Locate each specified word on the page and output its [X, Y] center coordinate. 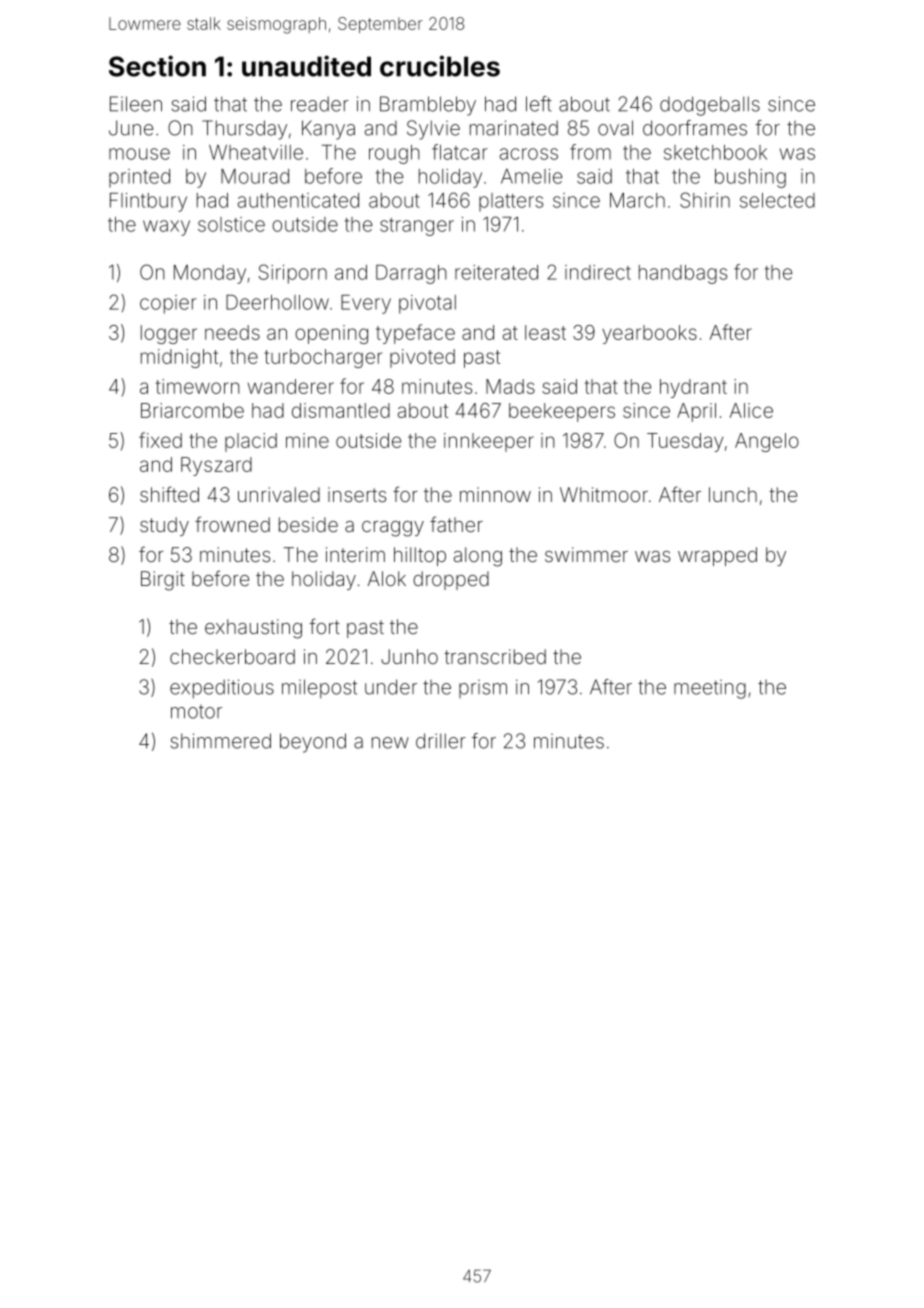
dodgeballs [710, 106]
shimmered [221, 741]
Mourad [255, 176]
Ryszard [216, 466]
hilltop [420, 556]
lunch [733, 494]
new [390, 743]
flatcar [460, 152]
